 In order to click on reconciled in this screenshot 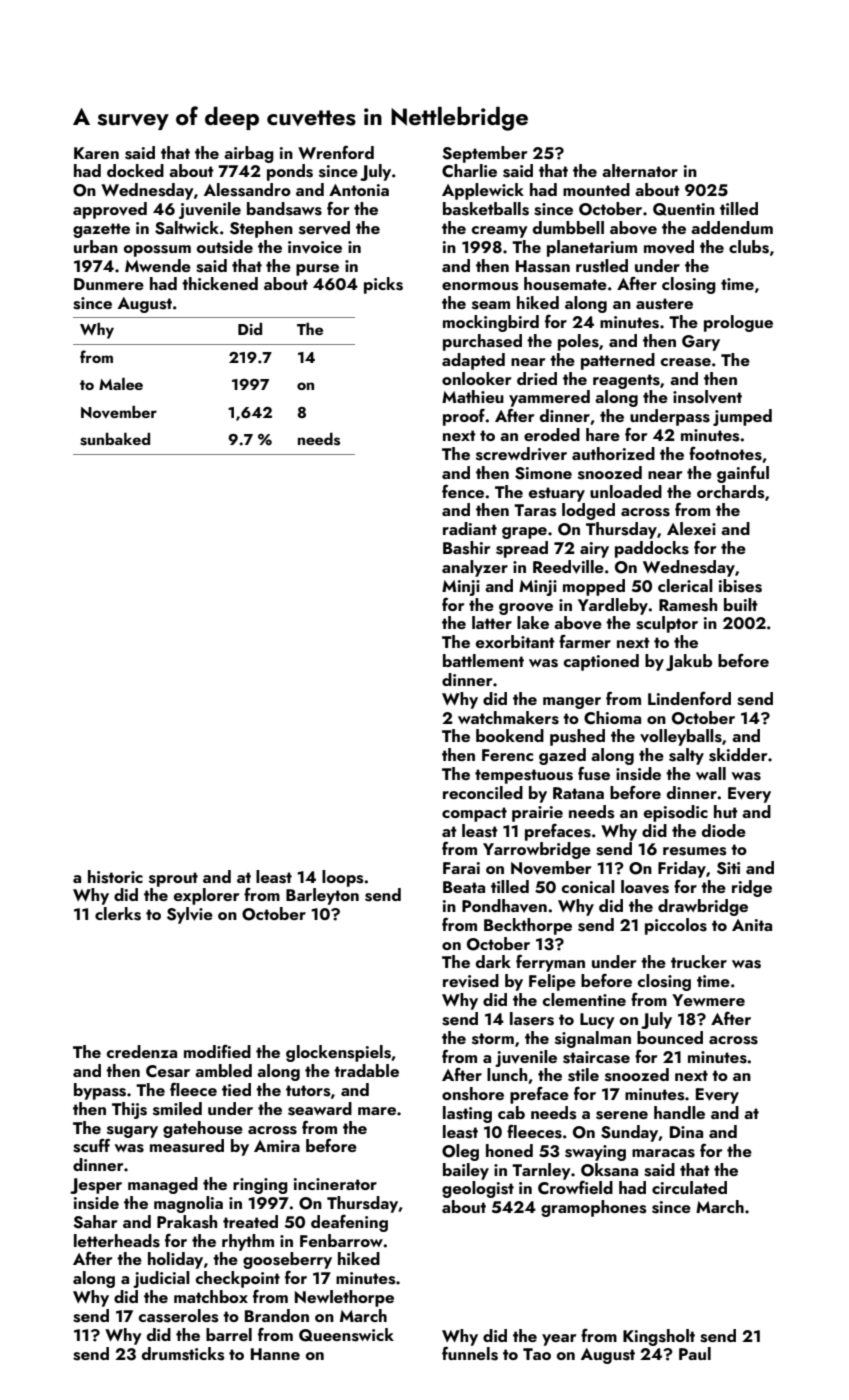, I will do `click(483, 792)`.
